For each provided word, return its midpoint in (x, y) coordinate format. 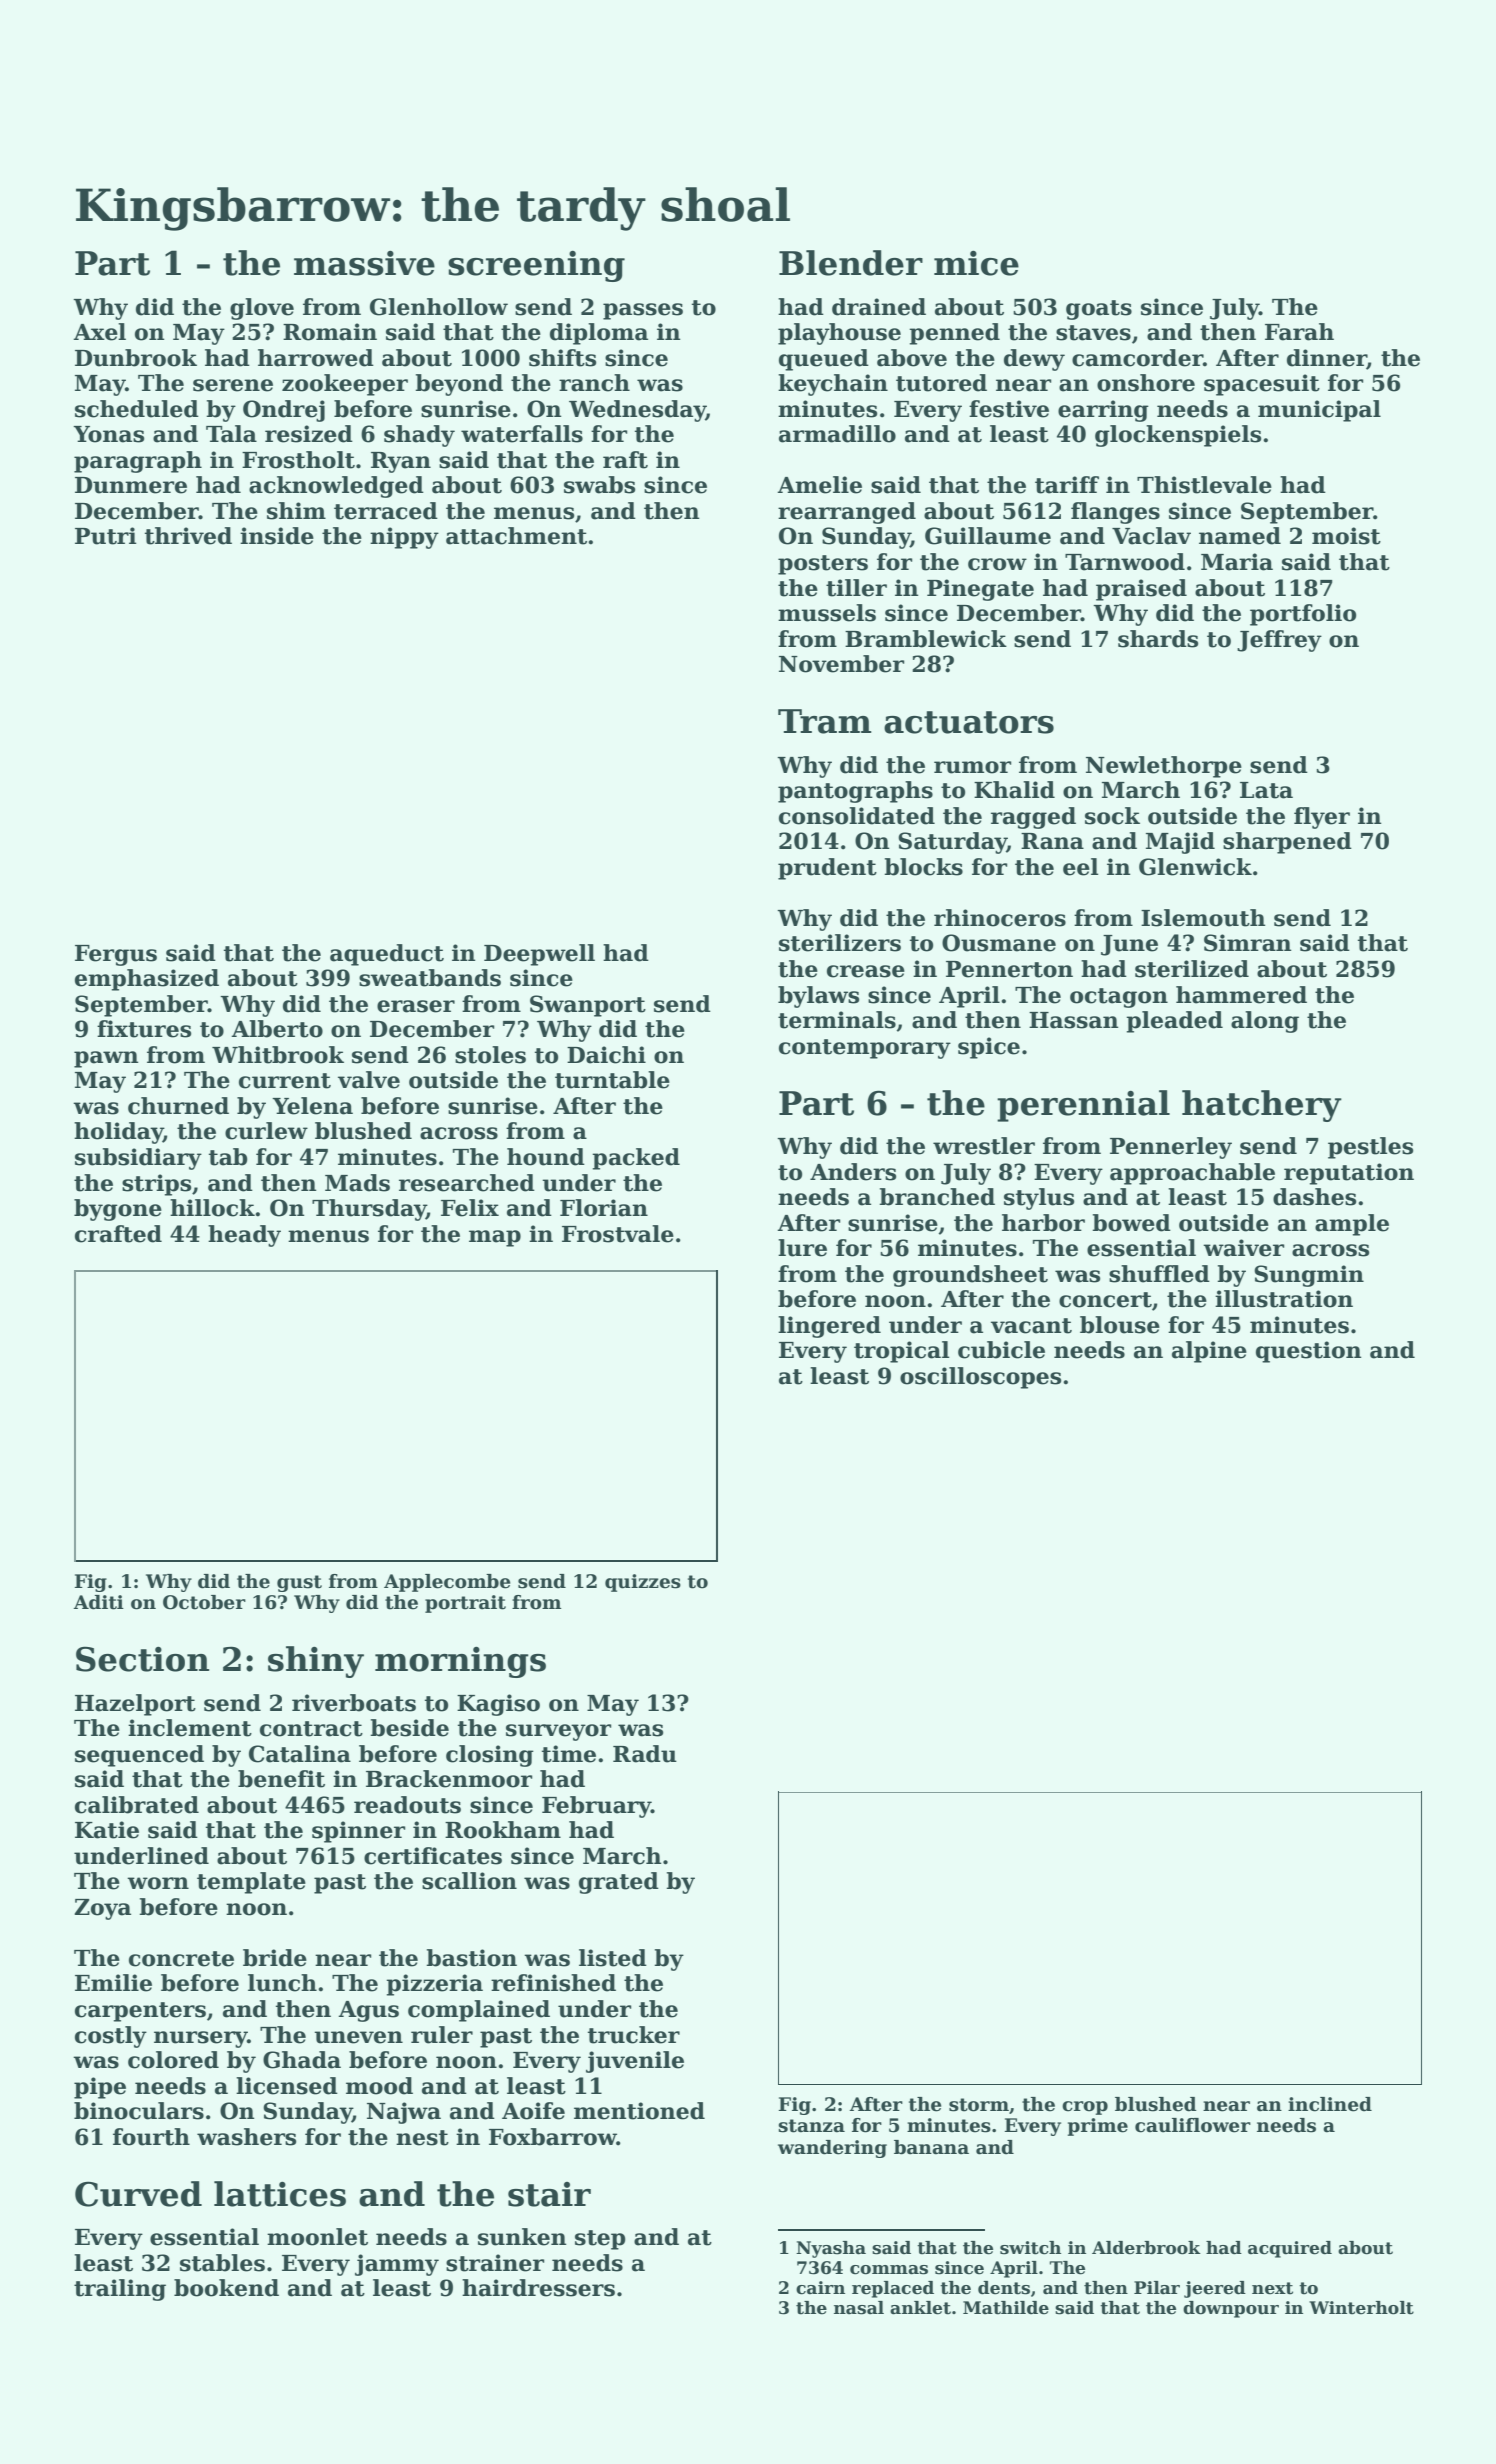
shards (1158, 639)
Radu (645, 1754)
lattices (280, 2194)
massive (364, 263)
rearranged (847, 513)
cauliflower (1193, 2125)
